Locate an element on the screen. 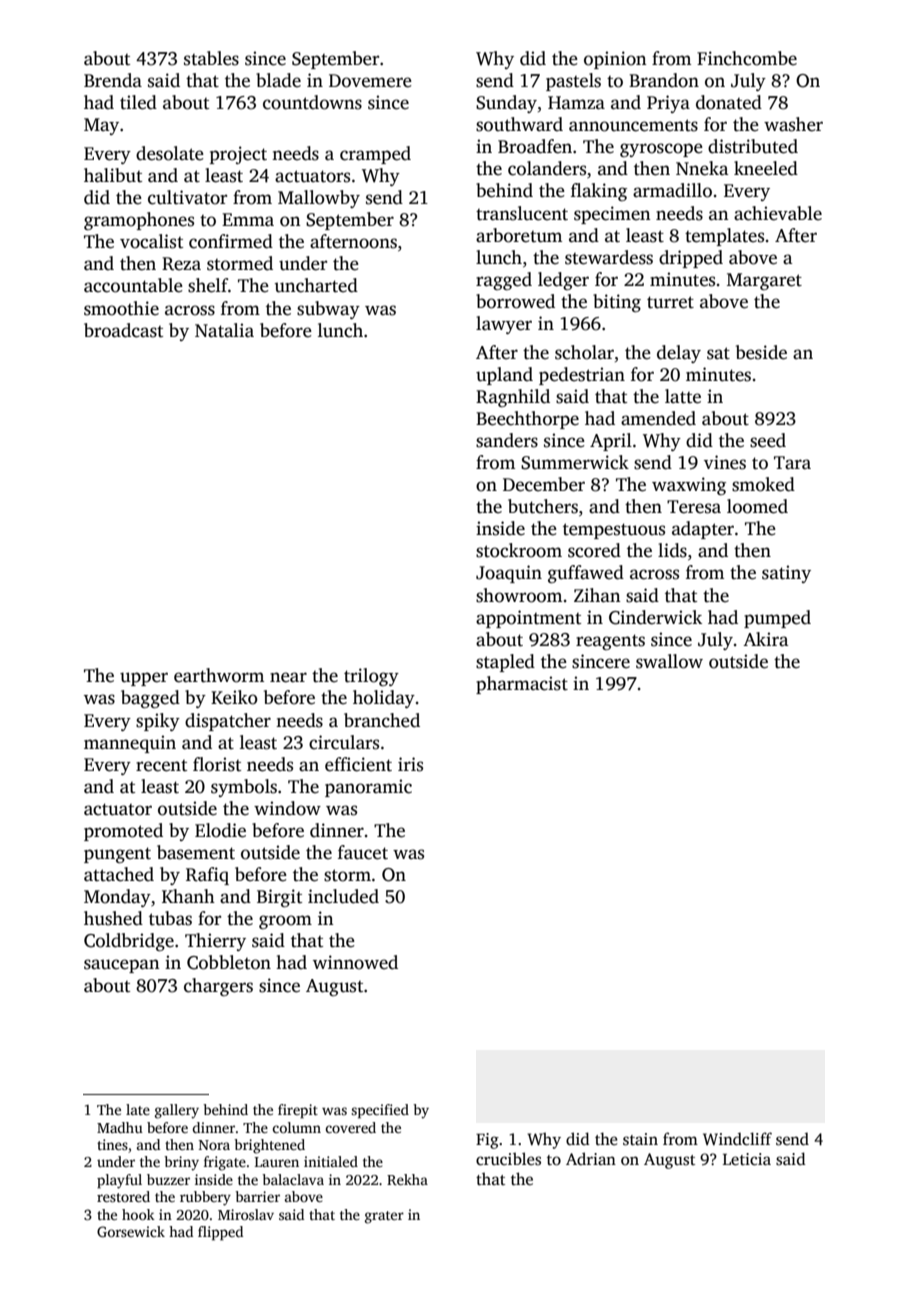  upper is located at coordinates (144, 679).
